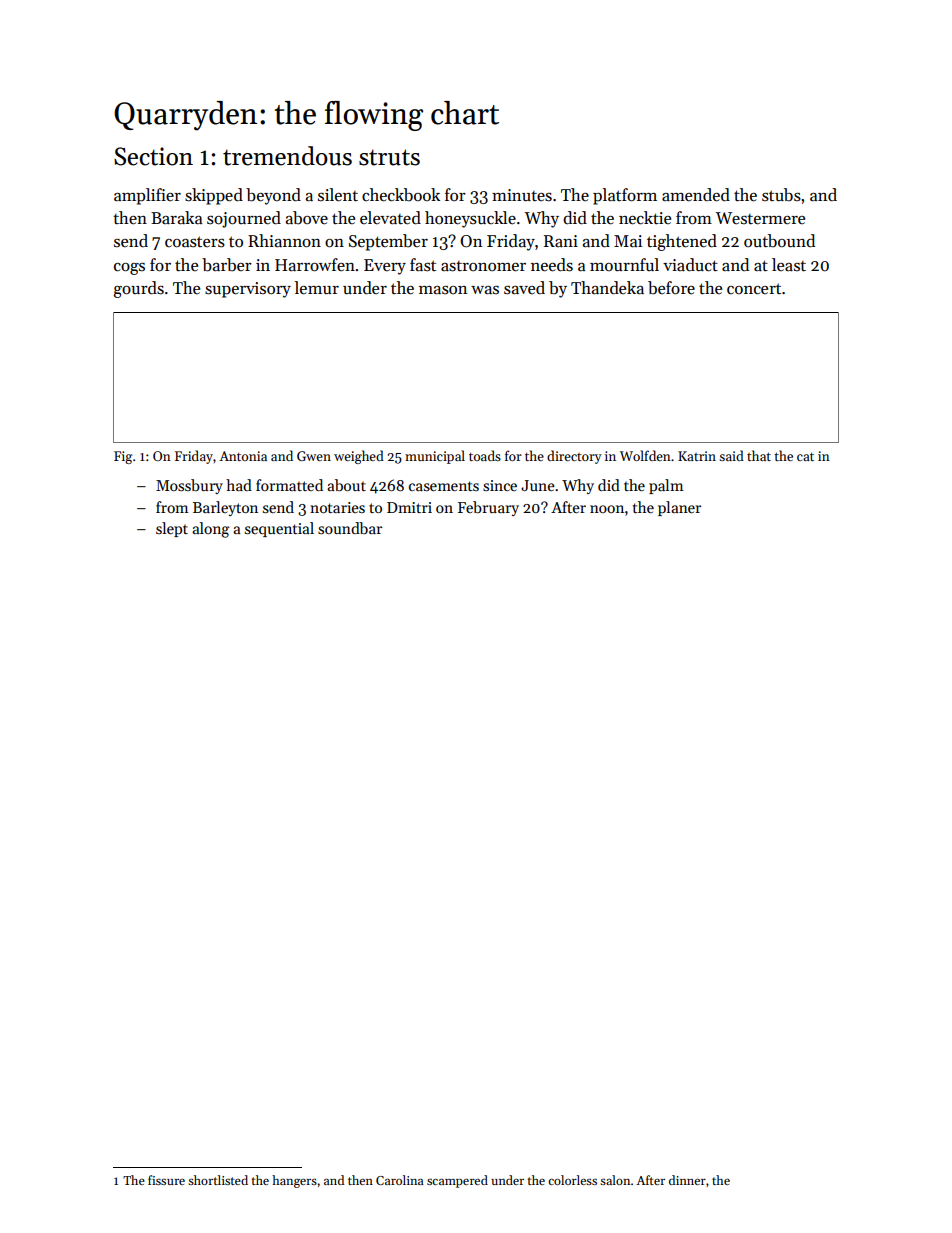 Image resolution: width=952 pixels, height=1233 pixels. I want to click on salon, so click(615, 1180).
